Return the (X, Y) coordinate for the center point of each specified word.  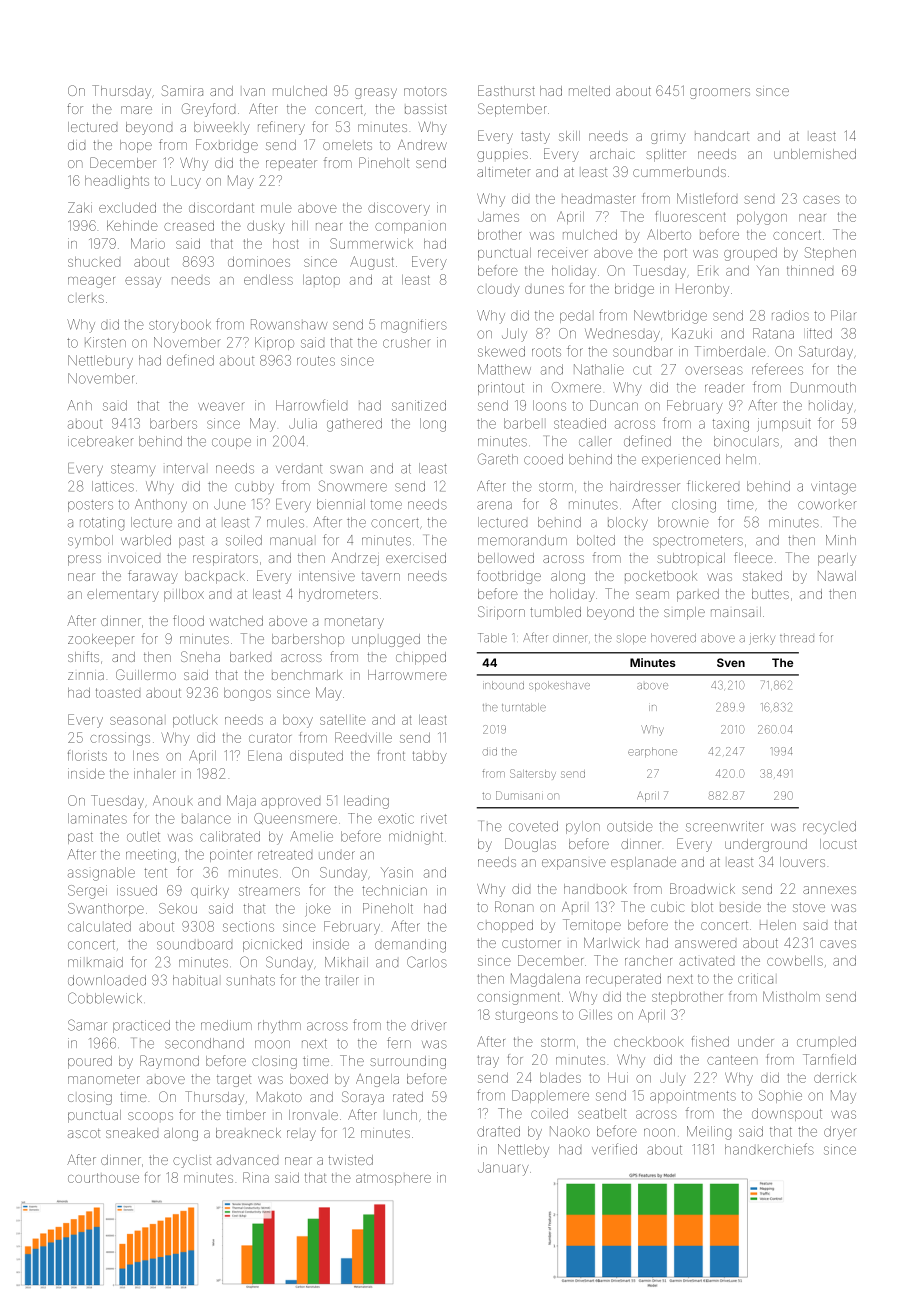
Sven (731, 662)
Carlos (427, 962)
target (234, 1081)
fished (710, 1041)
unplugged (386, 640)
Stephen (830, 253)
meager (91, 282)
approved (290, 803)
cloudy (498, 291)
